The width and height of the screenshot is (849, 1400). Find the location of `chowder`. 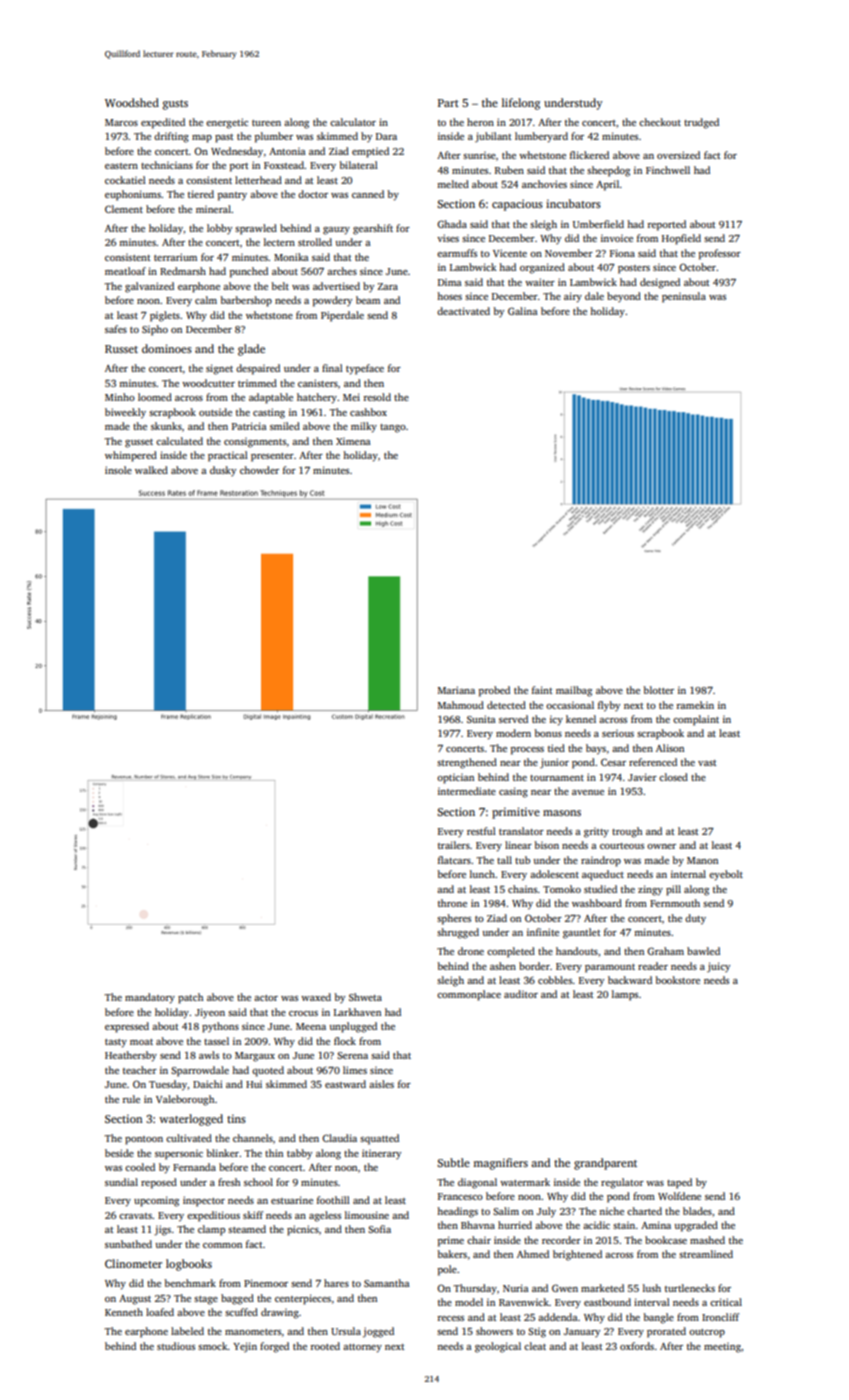

chowder is located at coordinates (259, 470).
